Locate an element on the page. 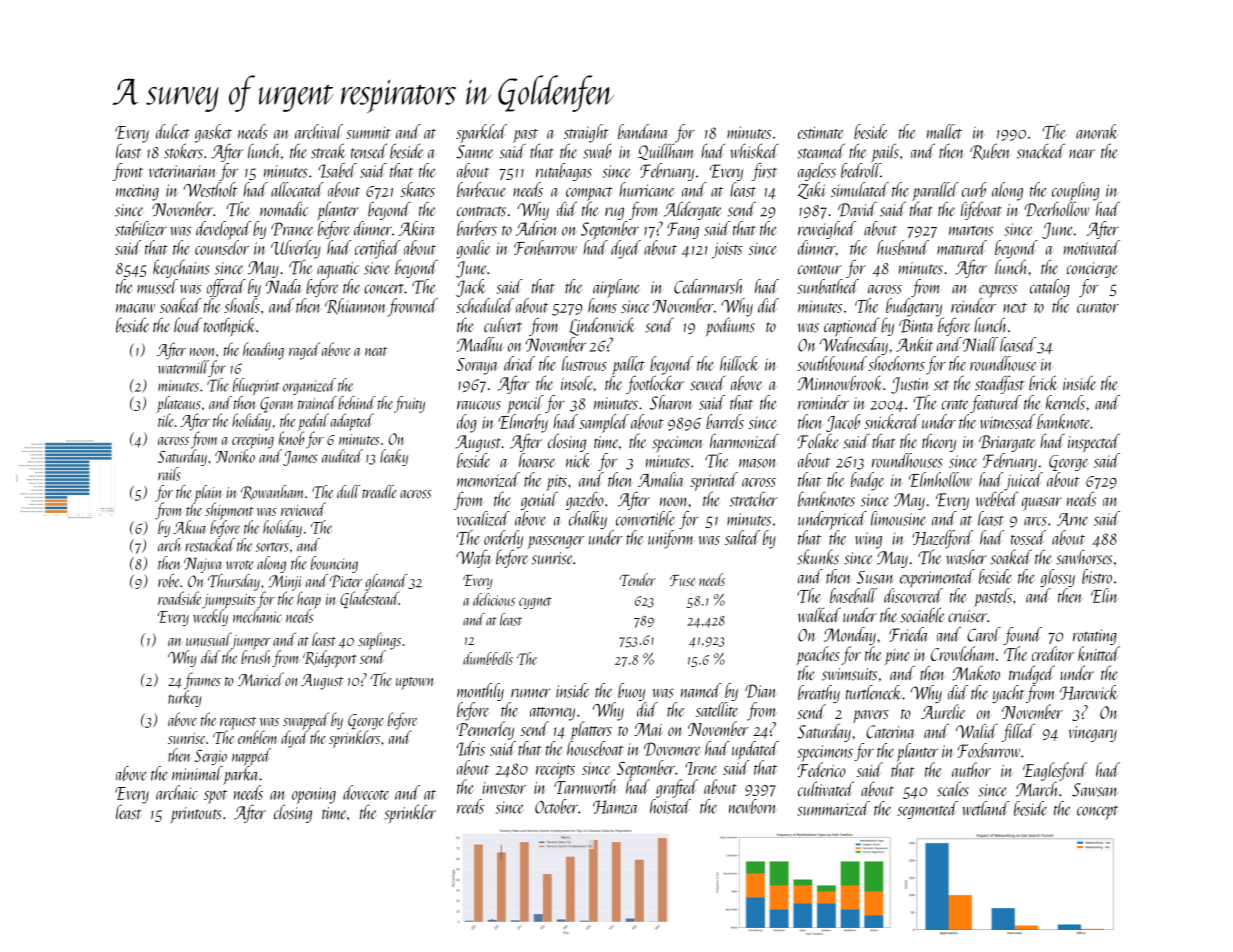  pallet is located at coordinates (628, 365).
